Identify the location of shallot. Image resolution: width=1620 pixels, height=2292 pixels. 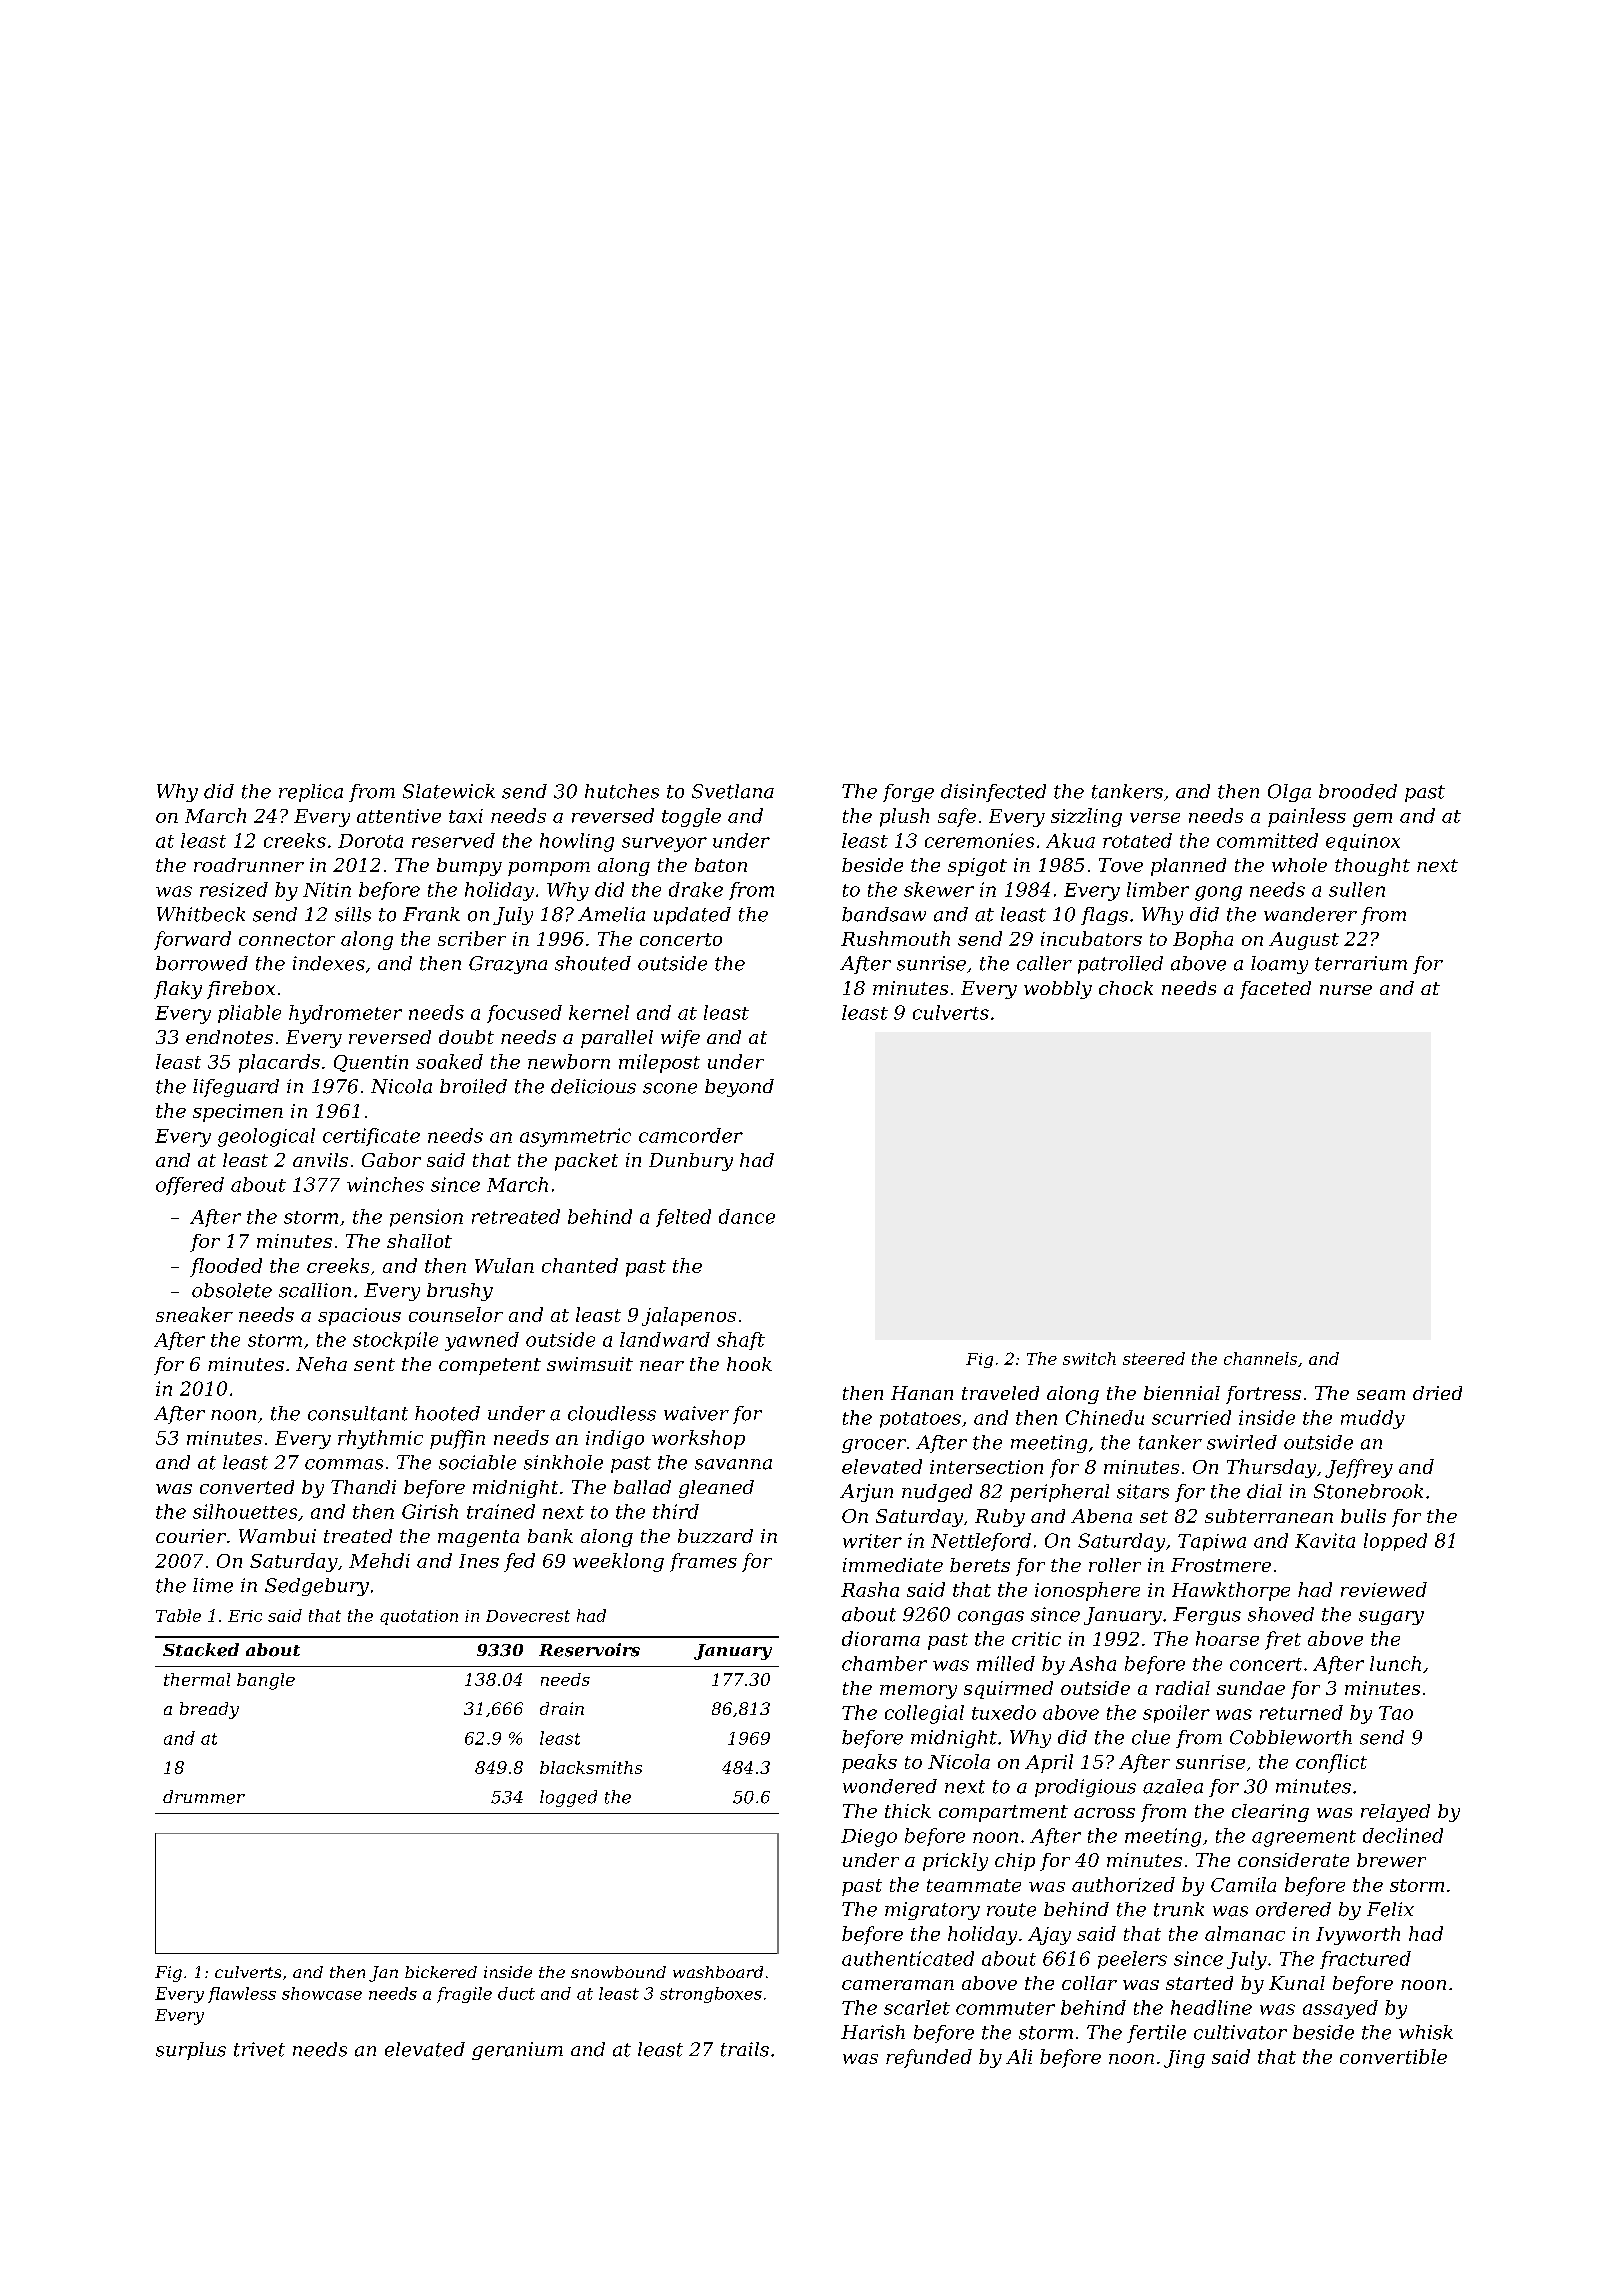
(419, 1241).
